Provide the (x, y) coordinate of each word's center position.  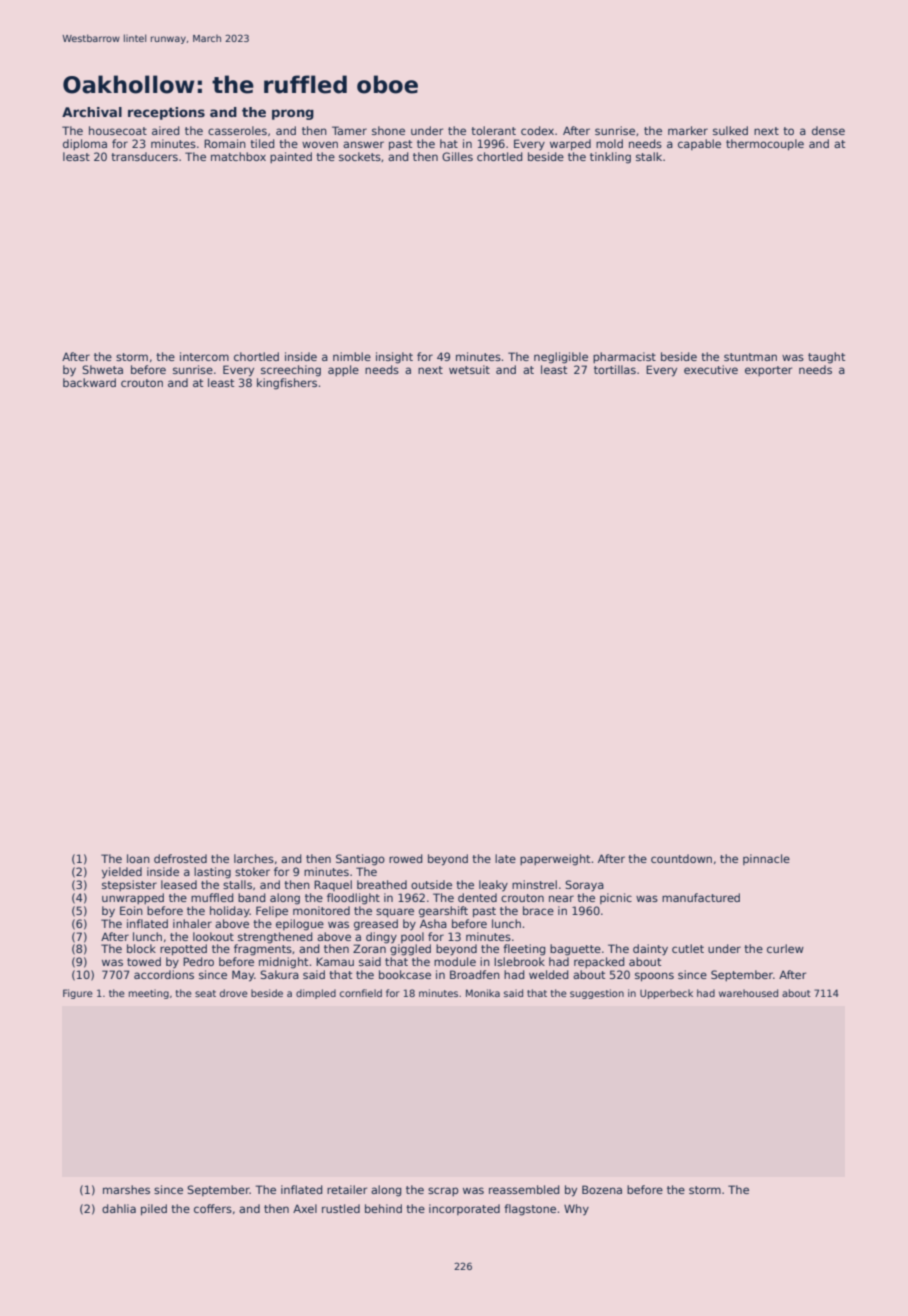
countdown (681, 858)
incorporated (464, 1209)
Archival (92, 112)
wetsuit (469, 369)
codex (537, 130)
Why (576, 1209)
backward (89, 382)
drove (234, 993)
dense (828, 130)
